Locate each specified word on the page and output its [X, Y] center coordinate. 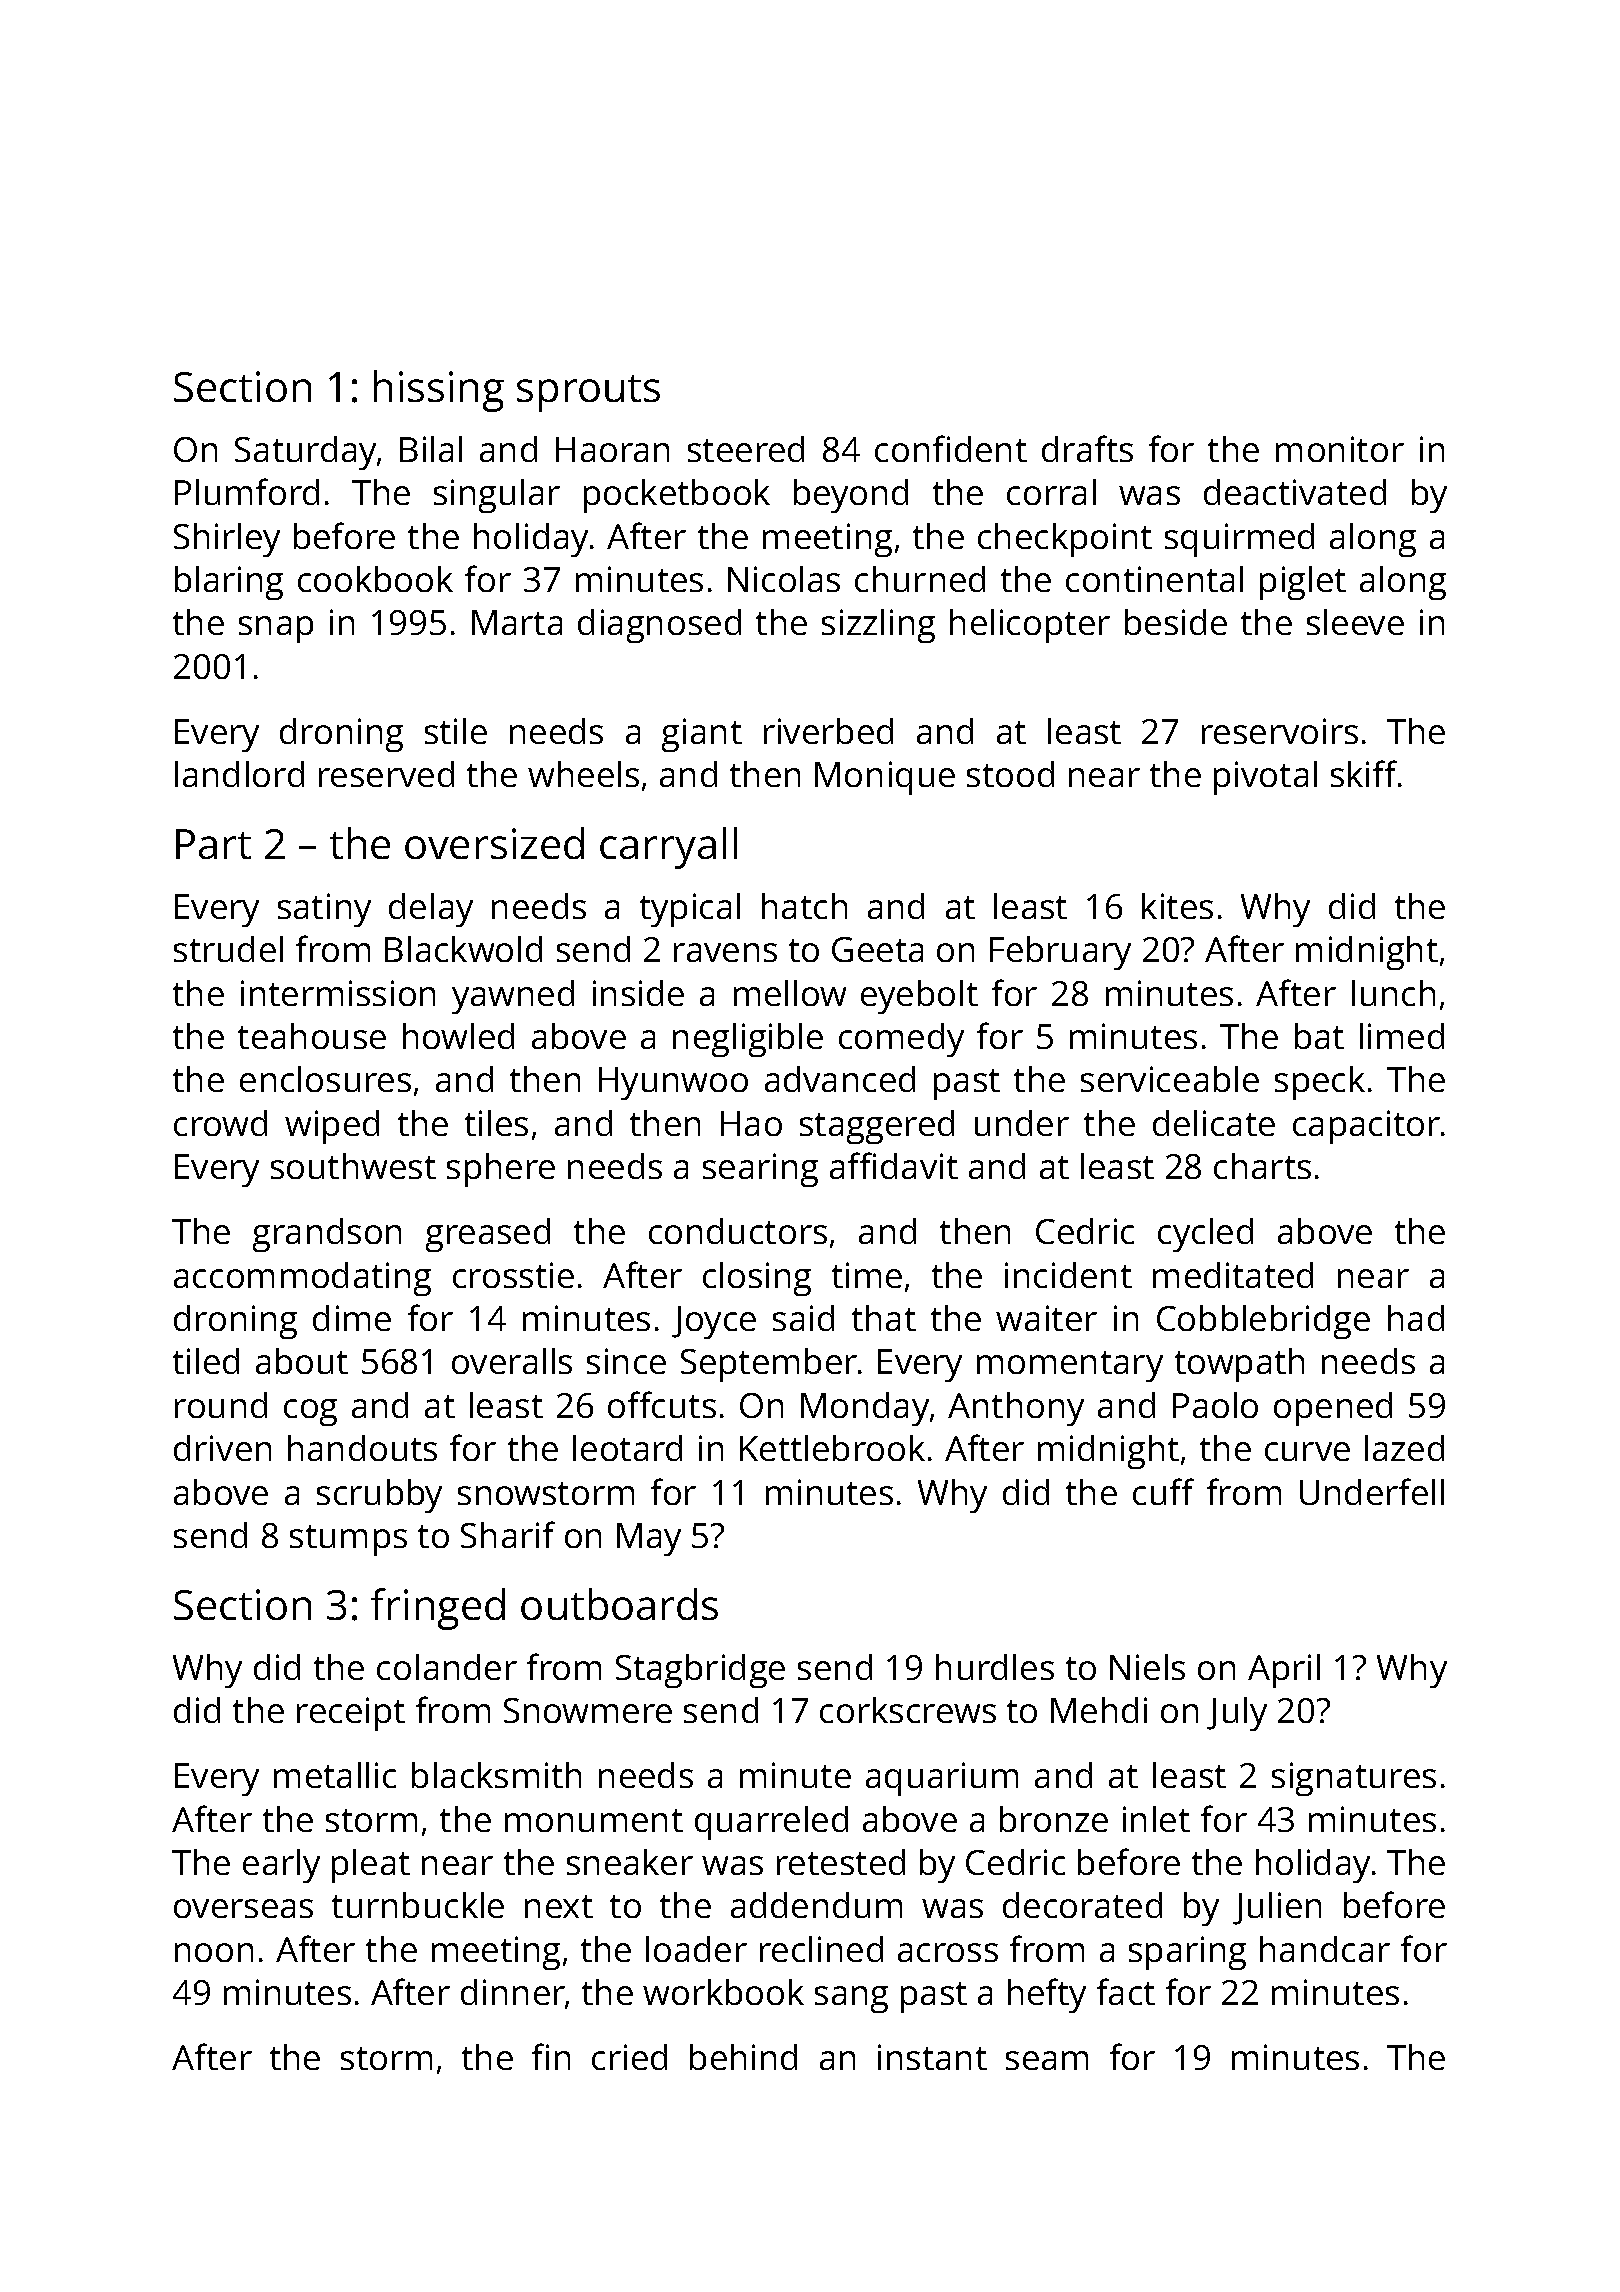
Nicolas [784, 579]
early [281, 1866]
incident [1068, 1275]
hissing [439, 391]
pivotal [1265, 778]
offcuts [662, 1404]
